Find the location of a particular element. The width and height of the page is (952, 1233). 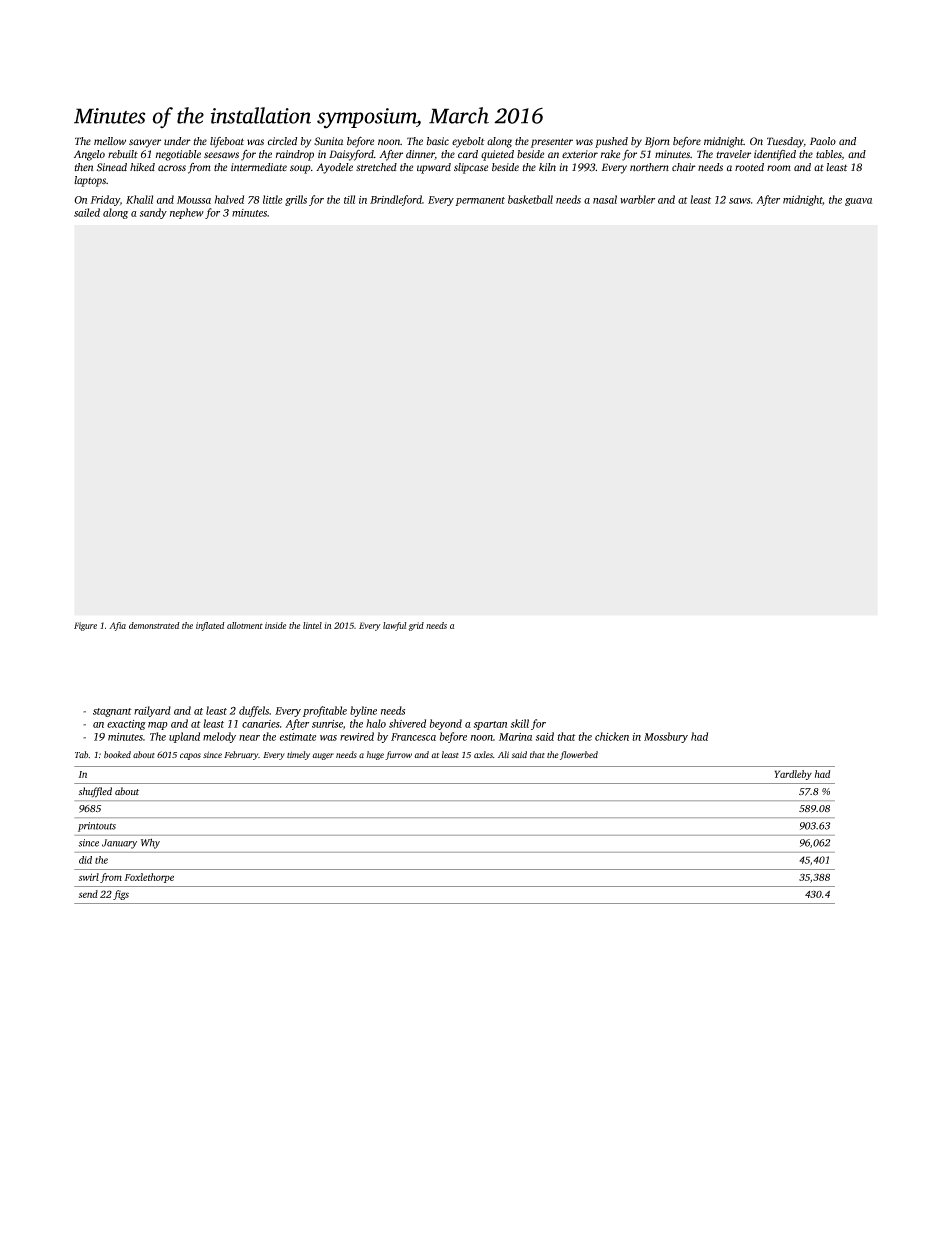

Foxlethorpe is located at coordinates (149, 878).
